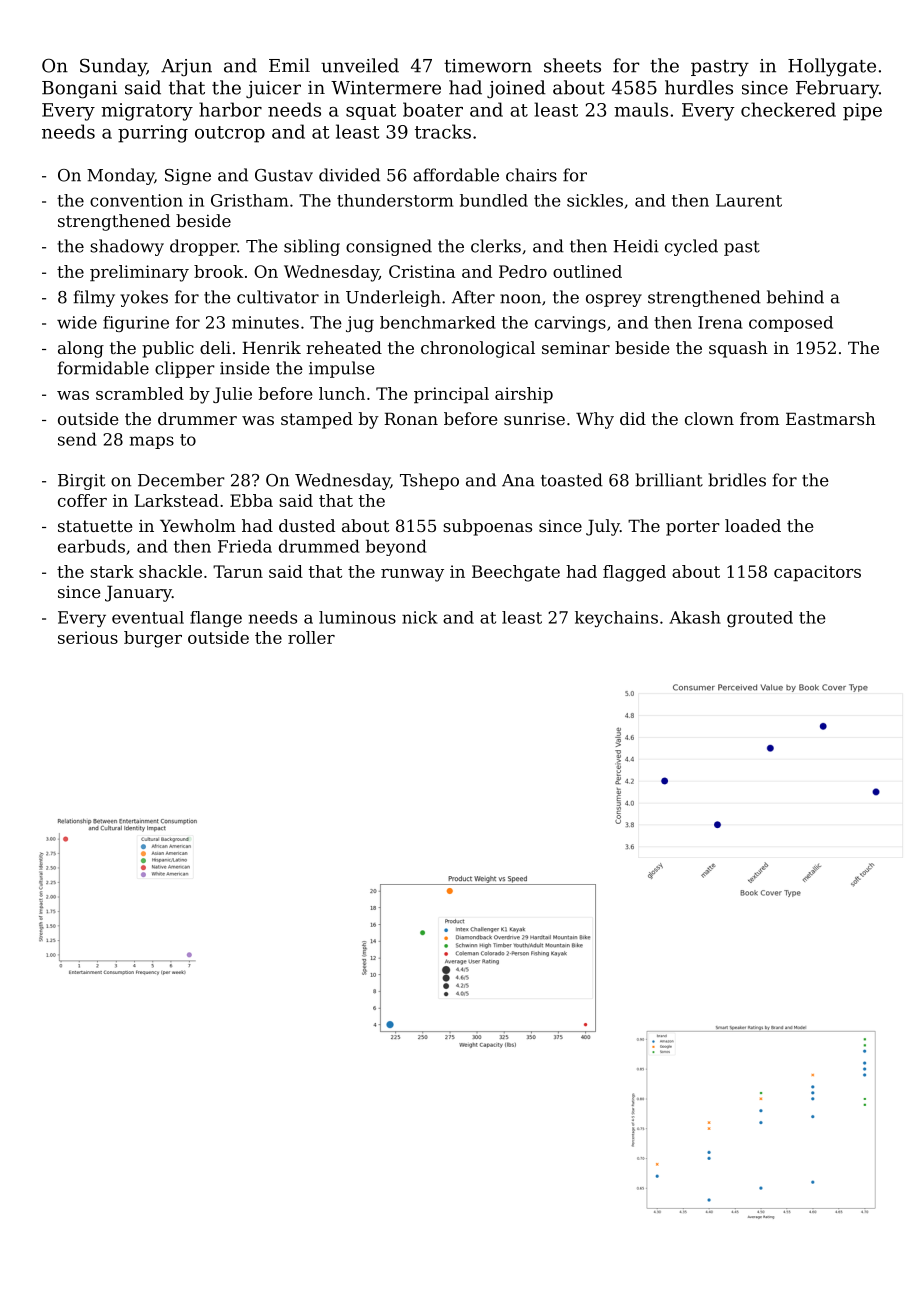 This image has width=924, height=1308. What do you see at coordinates (77, 439) in the image?
I see `send` at bounding box center [77, 439].
